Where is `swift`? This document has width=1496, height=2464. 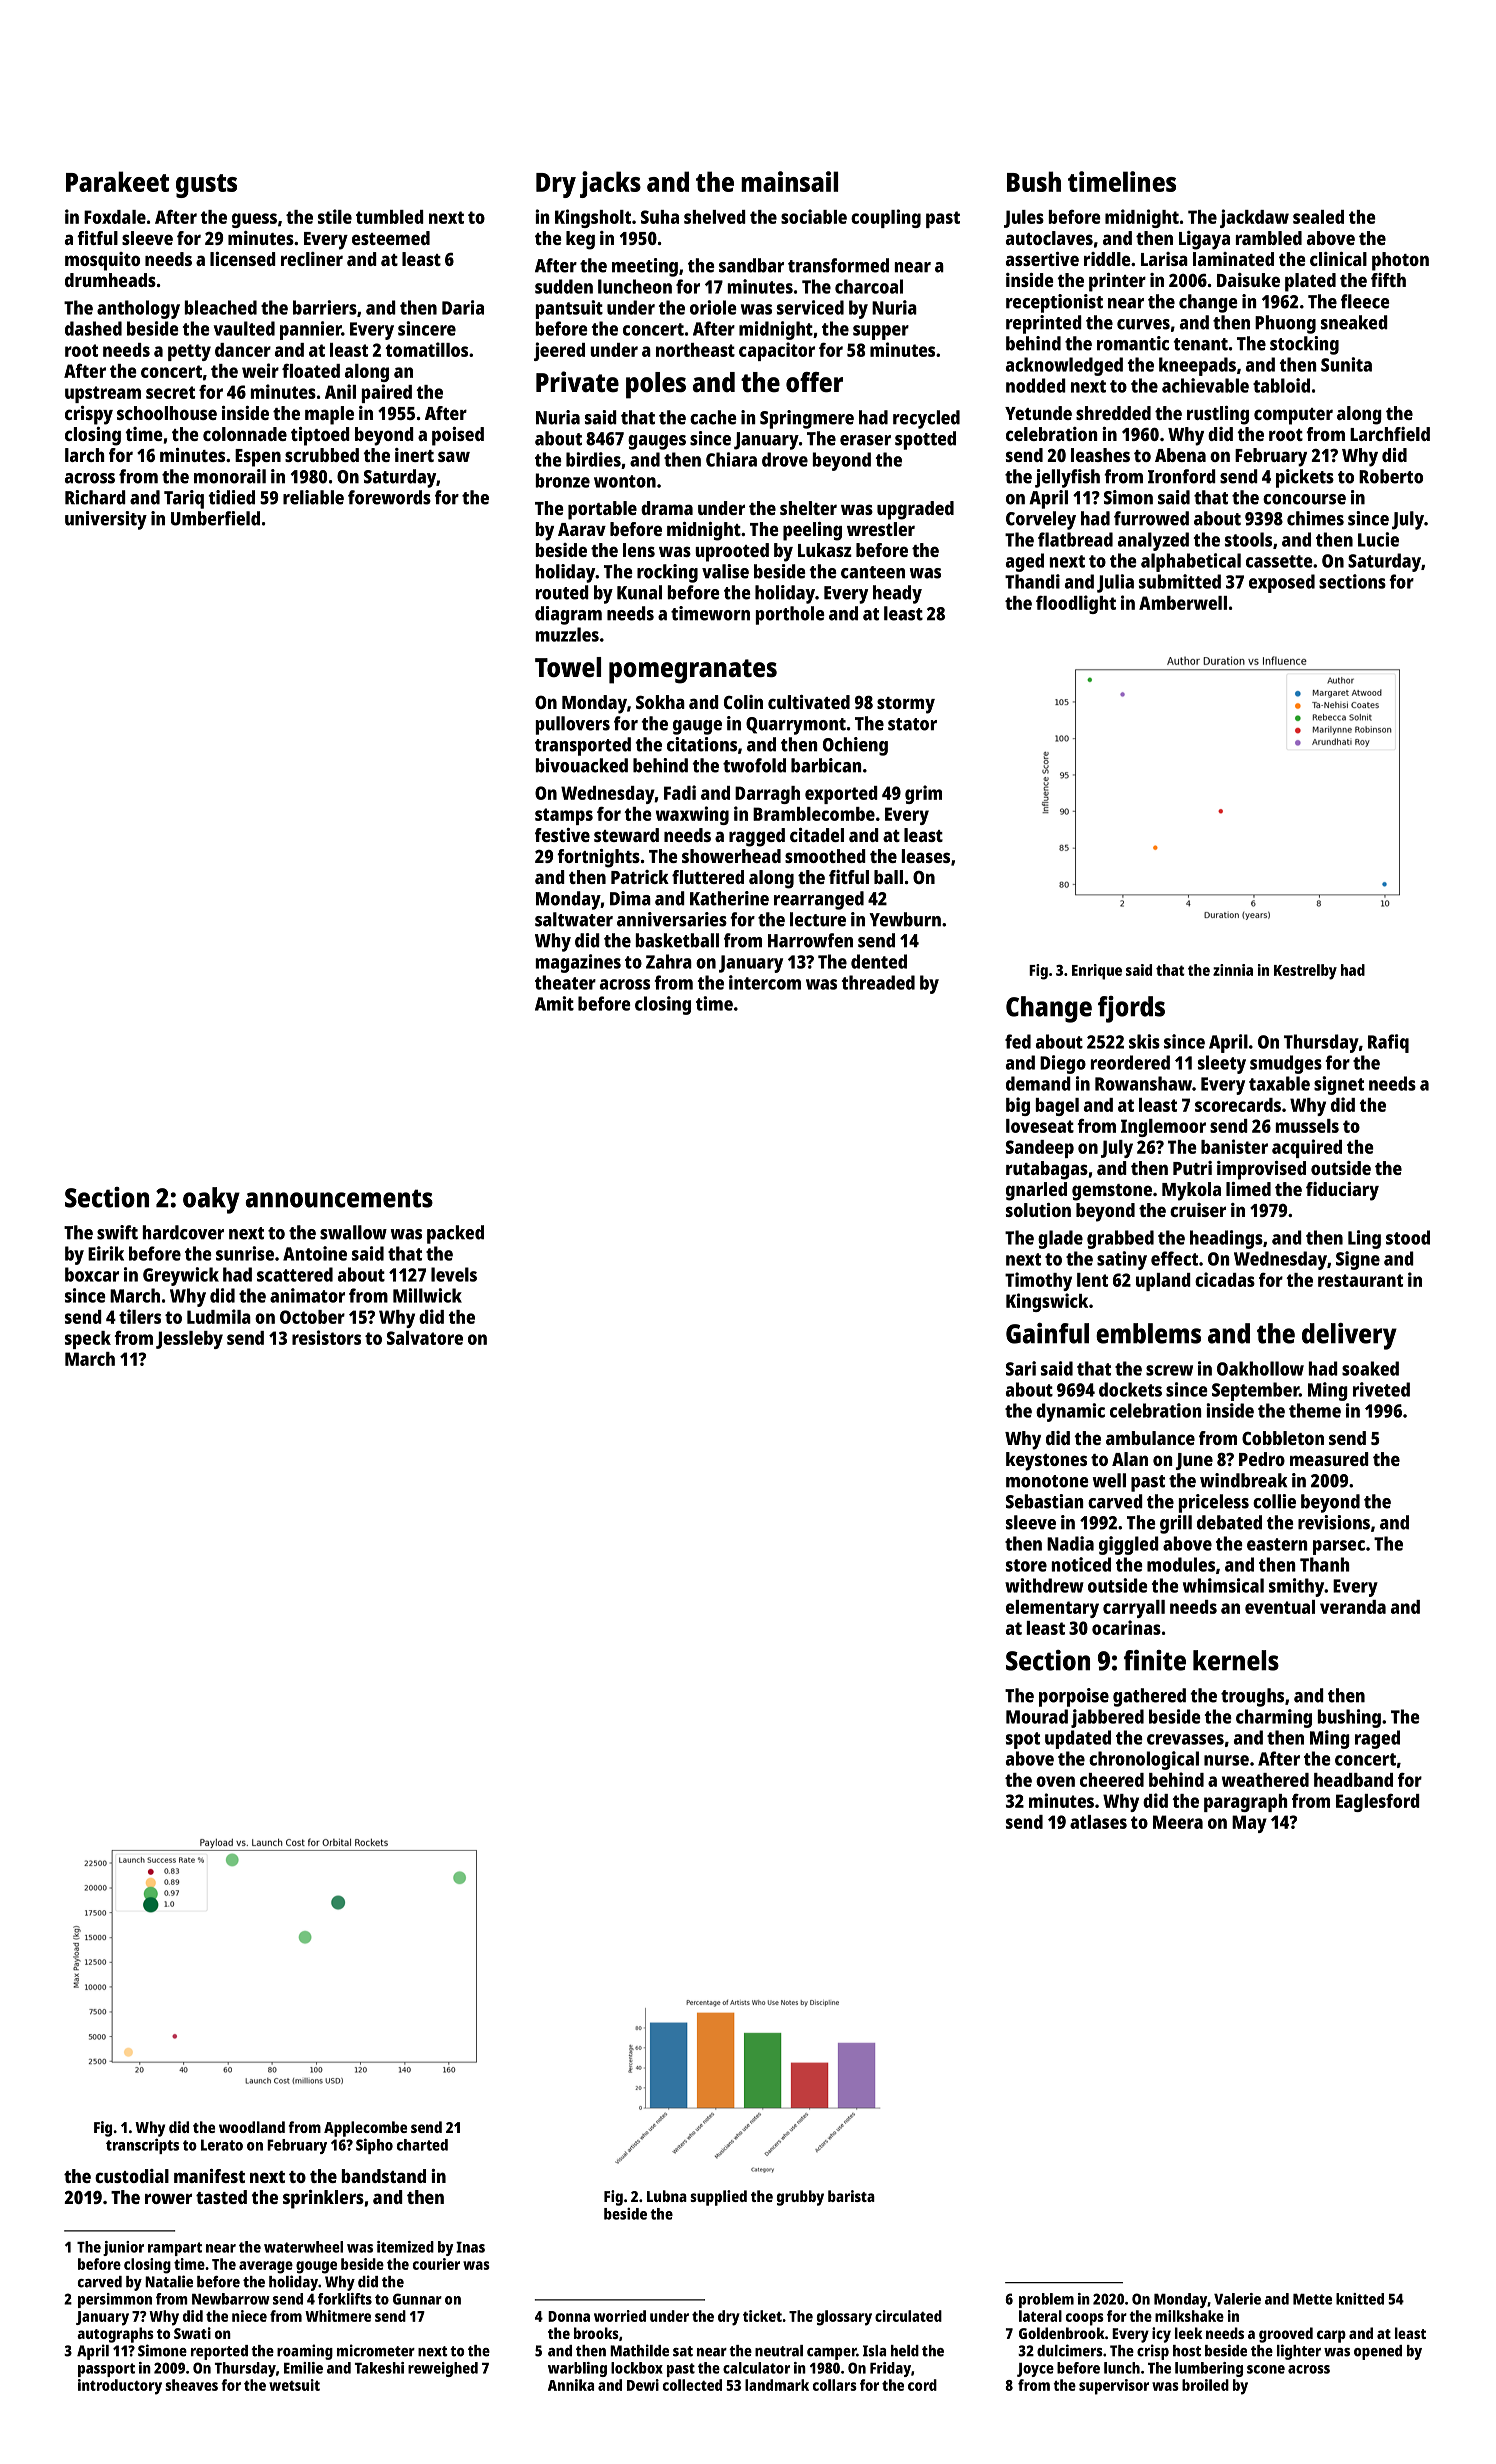
swift is located at coordinates (117, 1232).
